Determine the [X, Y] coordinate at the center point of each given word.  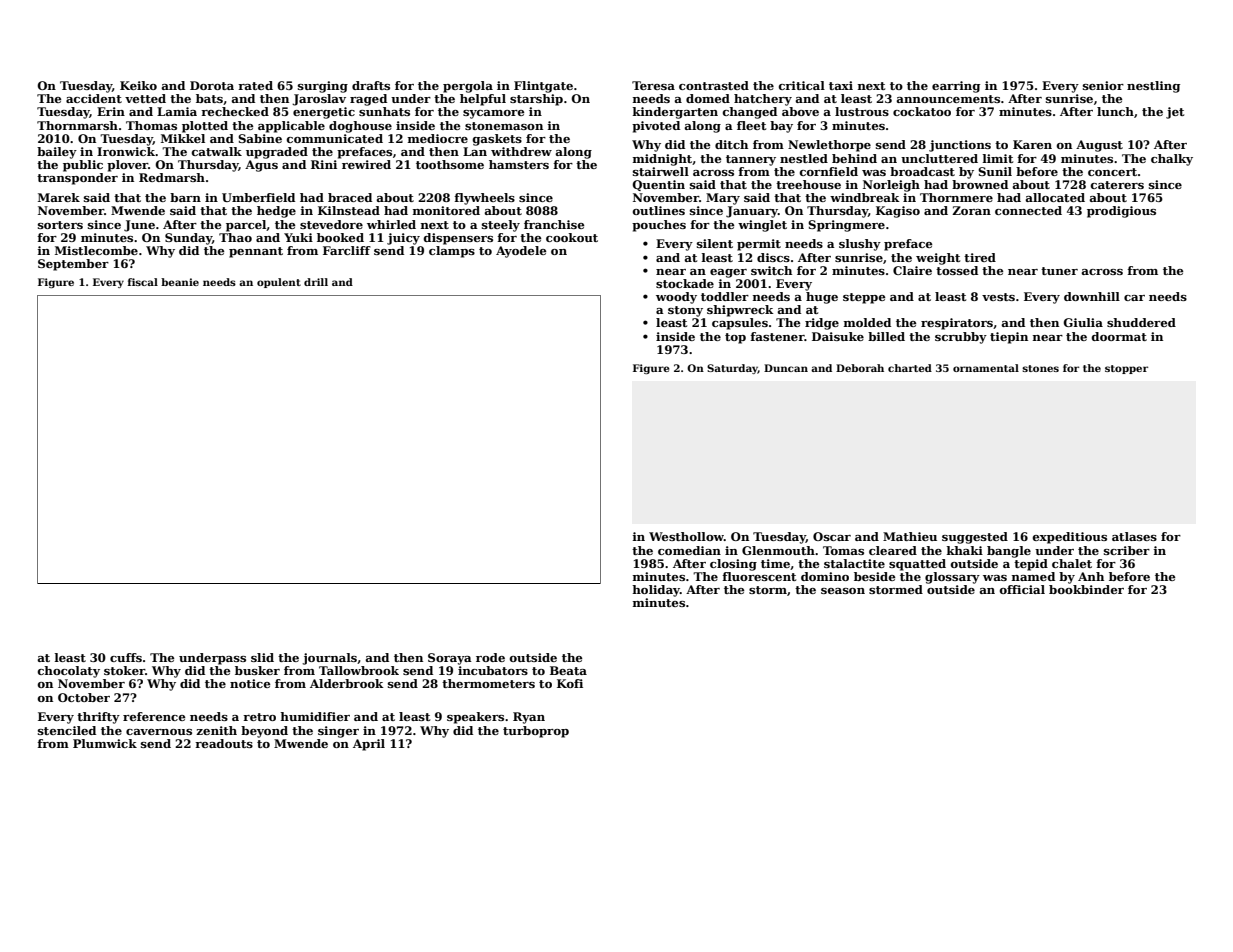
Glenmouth [778, 550]
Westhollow [686, 536]
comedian [689, 550]
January [752, 212]
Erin [111, 111]
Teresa [653, 85]
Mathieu [910, 536]
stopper [1126, 369]
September [73, 265]
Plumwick [105, 743]
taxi [841, 85]
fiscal [143, 282]
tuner [1059, 271]
